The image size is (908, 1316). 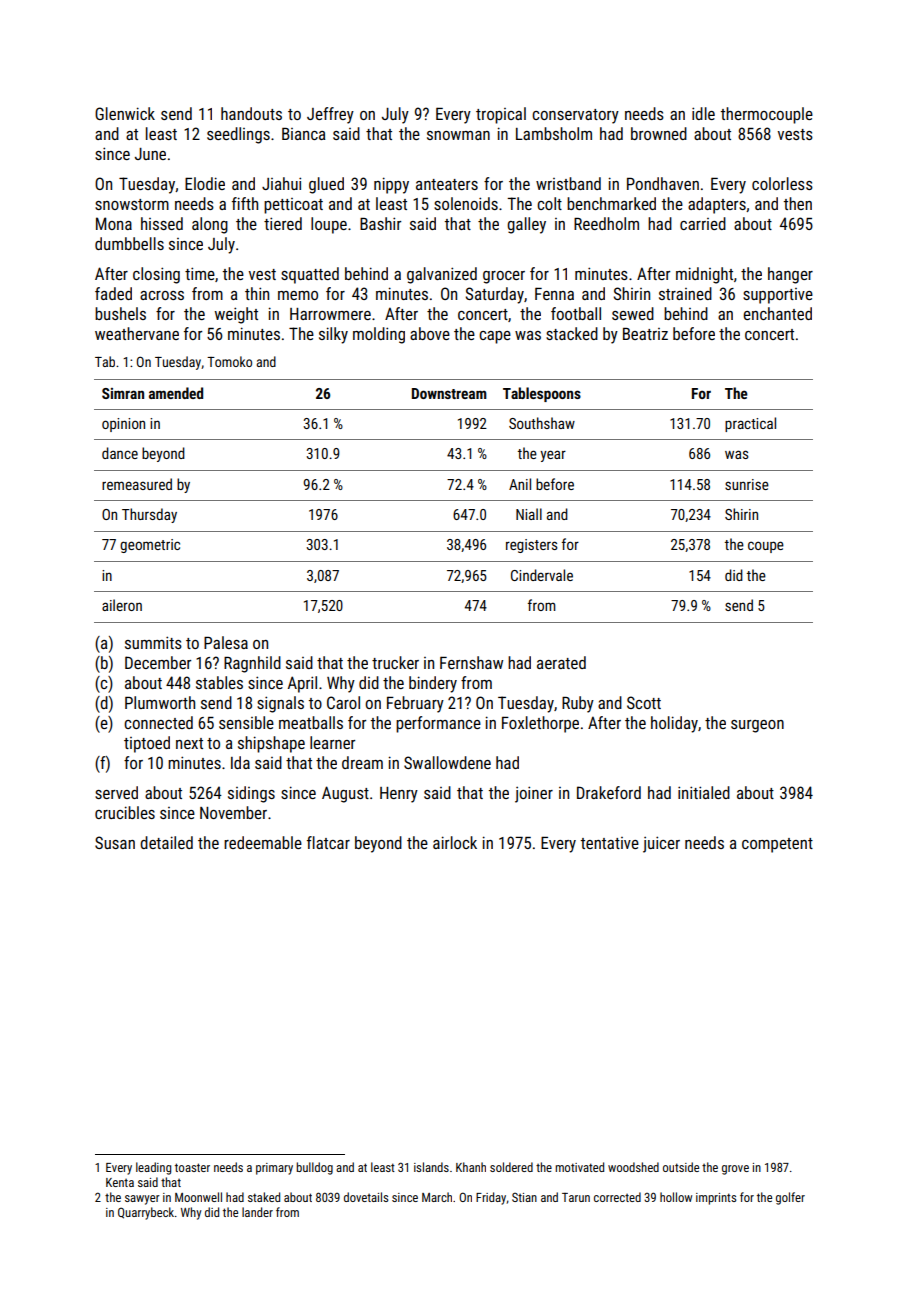 What do you see at coordinates (153, 1168) in the document?
I see `leading` at bounding box center [153, 1168].
